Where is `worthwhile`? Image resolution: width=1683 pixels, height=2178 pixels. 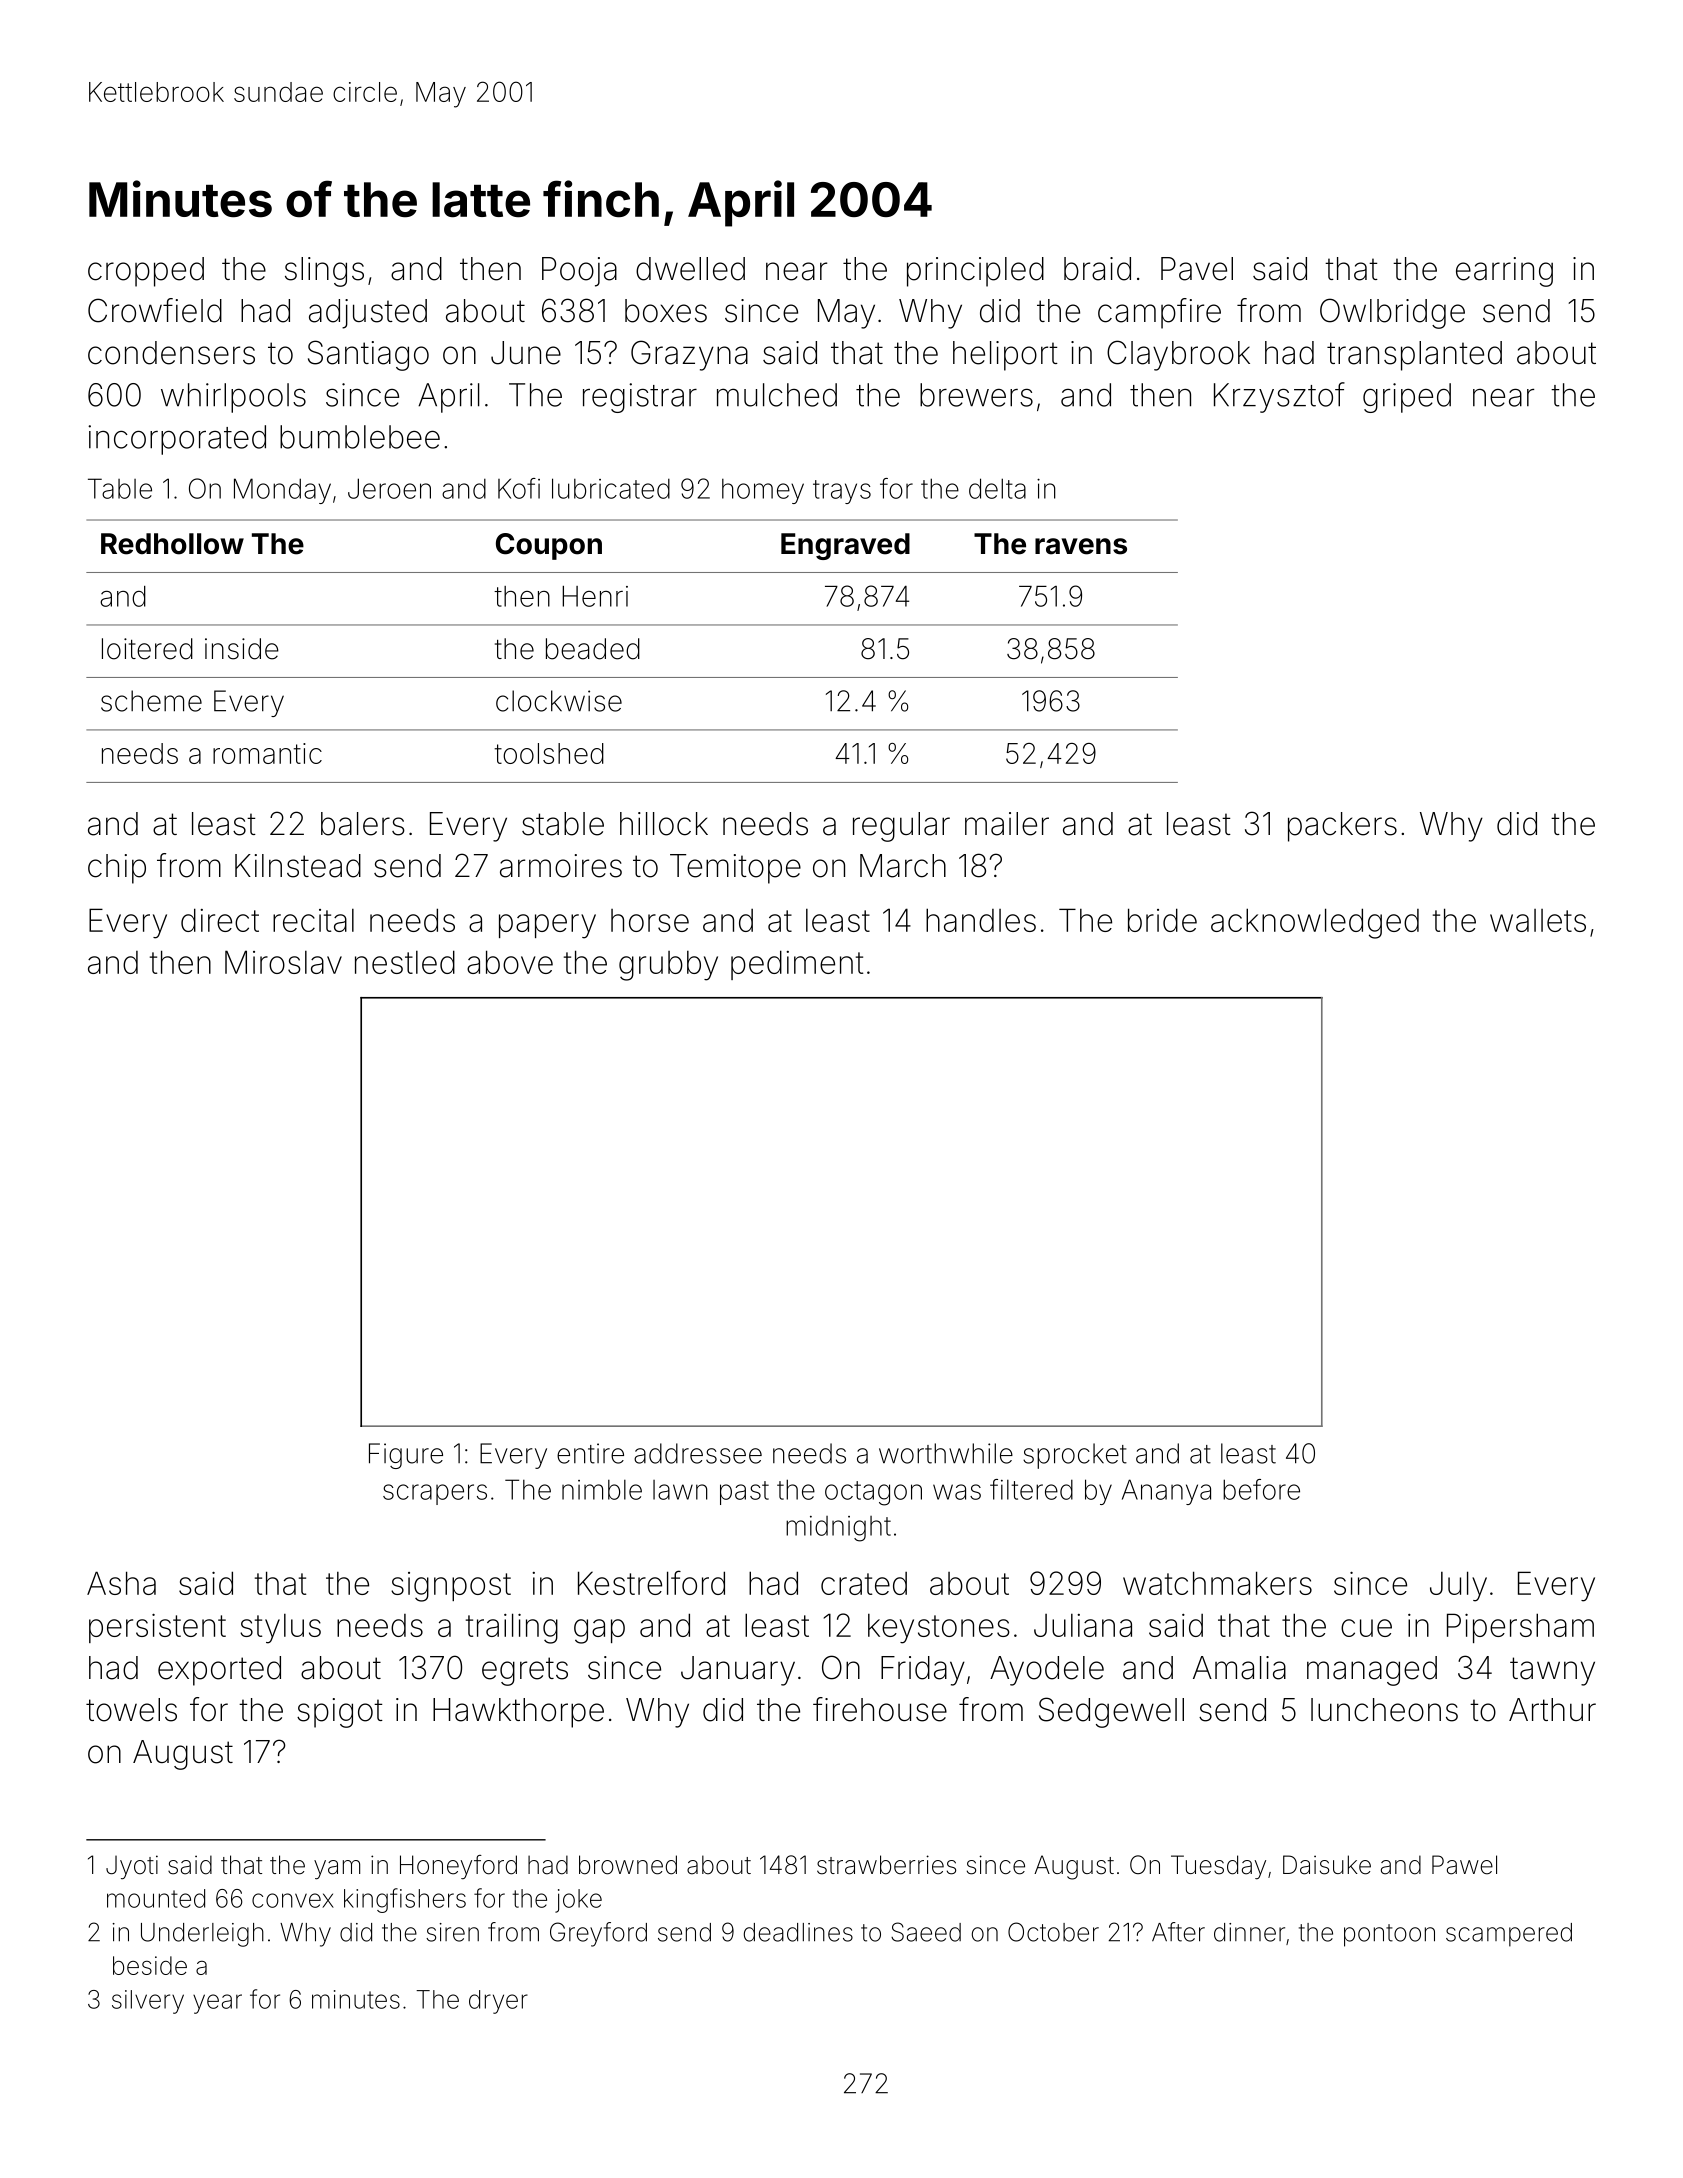
worthwhile is located at coordinates (946, 1453).
